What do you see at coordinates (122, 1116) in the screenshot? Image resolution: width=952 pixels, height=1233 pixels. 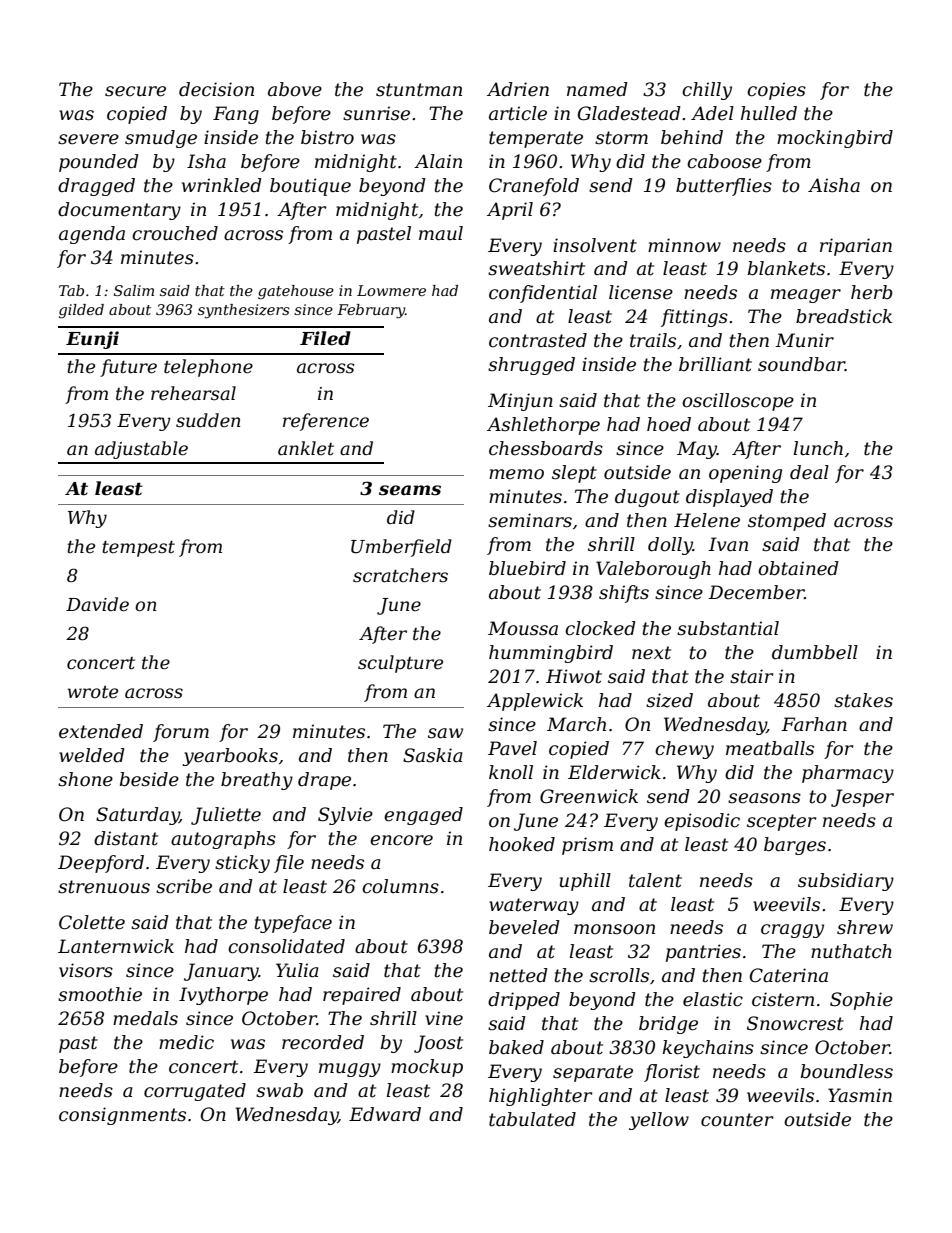 I see `consignments` at bounding box center [122, 1116].
